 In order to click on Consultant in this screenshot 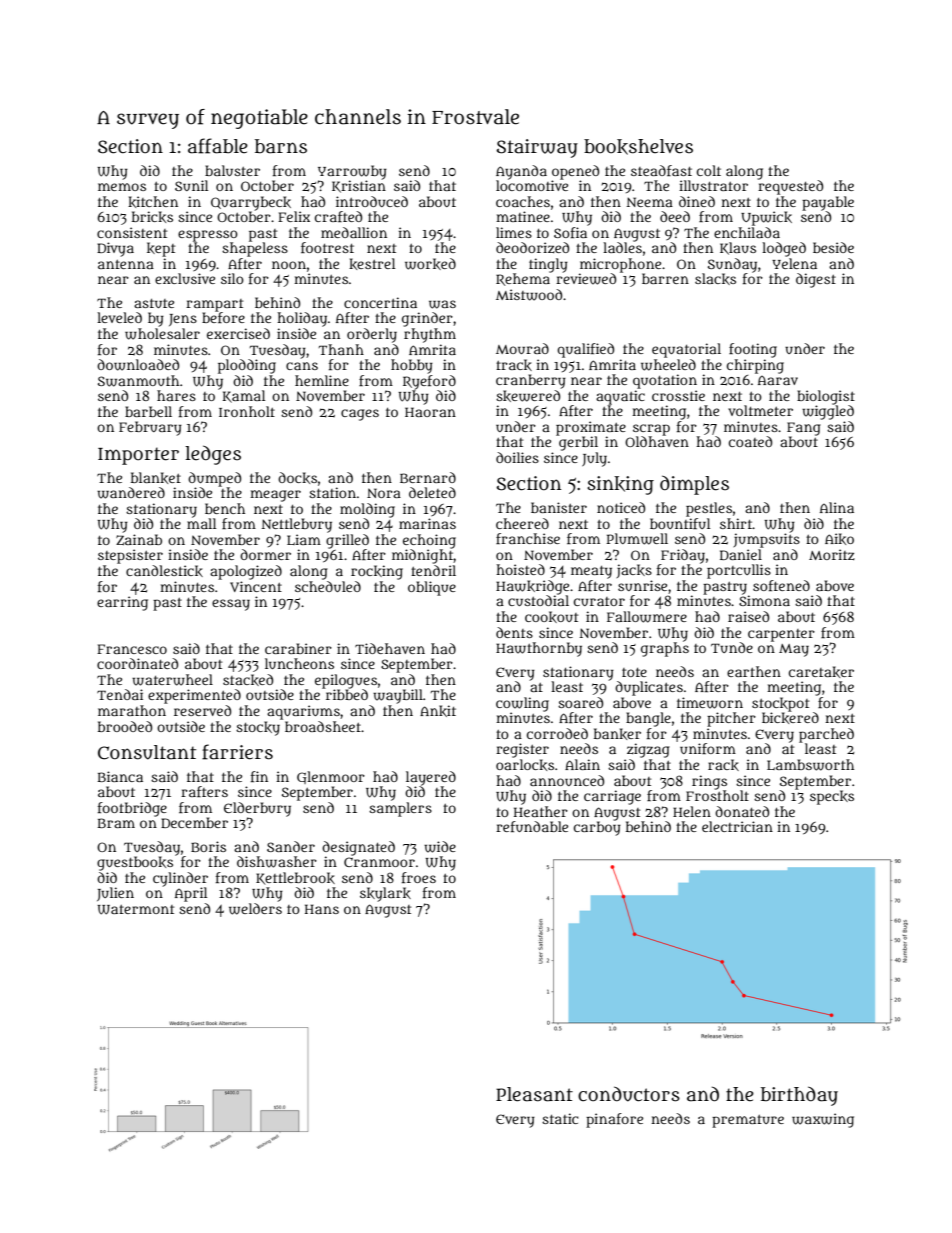, I will do `click(147, 752)`.
